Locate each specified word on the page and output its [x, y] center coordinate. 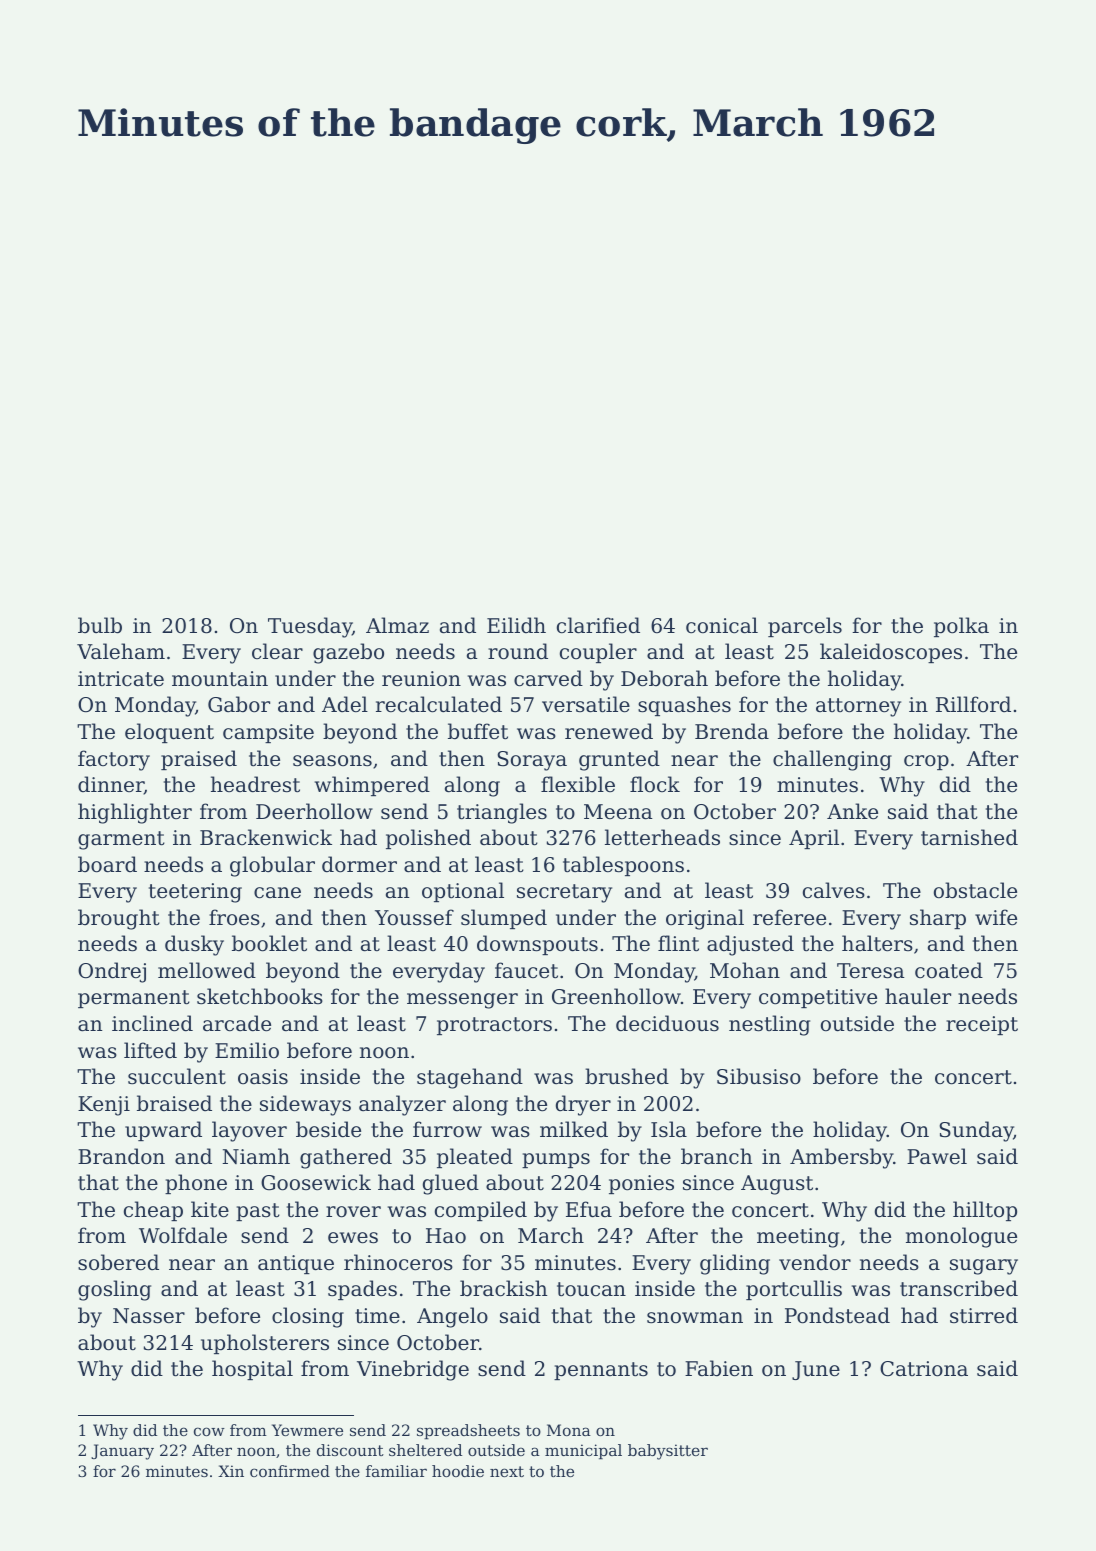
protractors [494, 1026]
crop [926, 762]
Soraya [532, 761]
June [816, 1370]
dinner [111, 785]
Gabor [239, 704]
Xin [231, 1471]
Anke [852, 811]
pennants [601, 1371]
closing [308, 1317]
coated [949, 970]
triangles [502, 813]
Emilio [247, 1050]
